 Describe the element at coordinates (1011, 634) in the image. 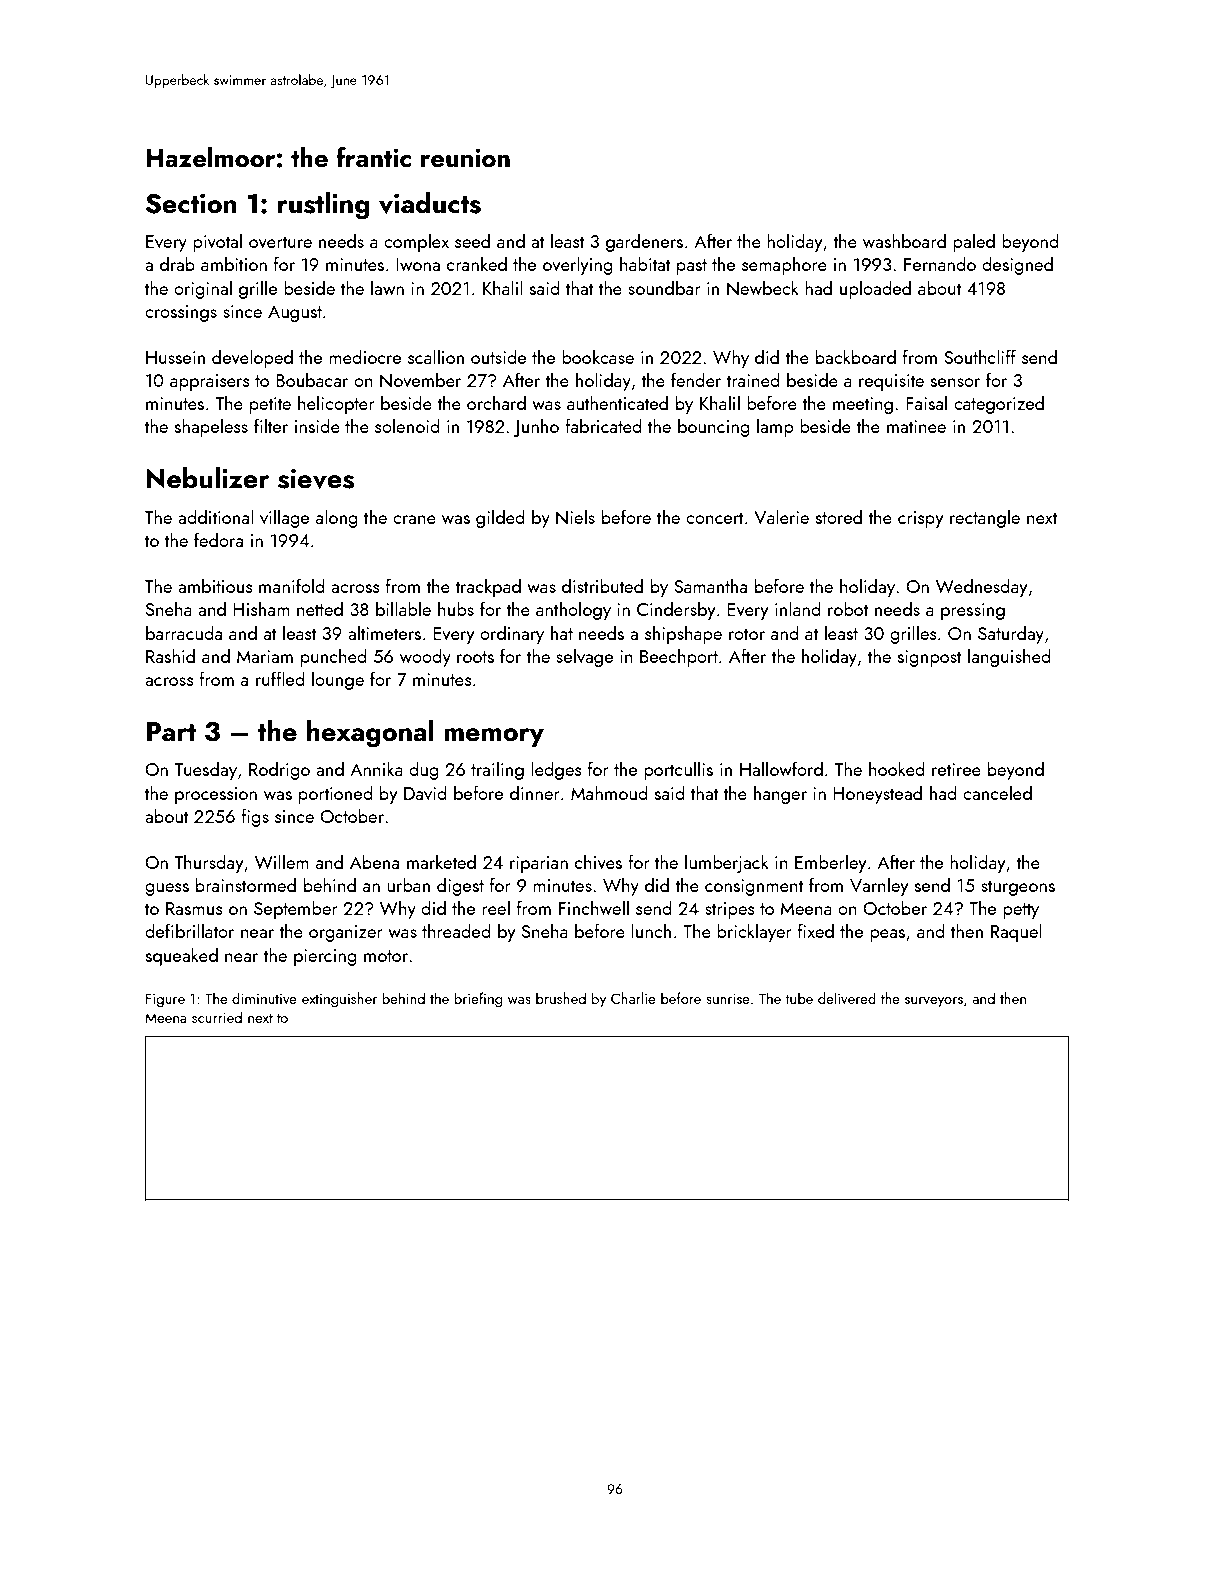

I see `Saturday` at that location.
